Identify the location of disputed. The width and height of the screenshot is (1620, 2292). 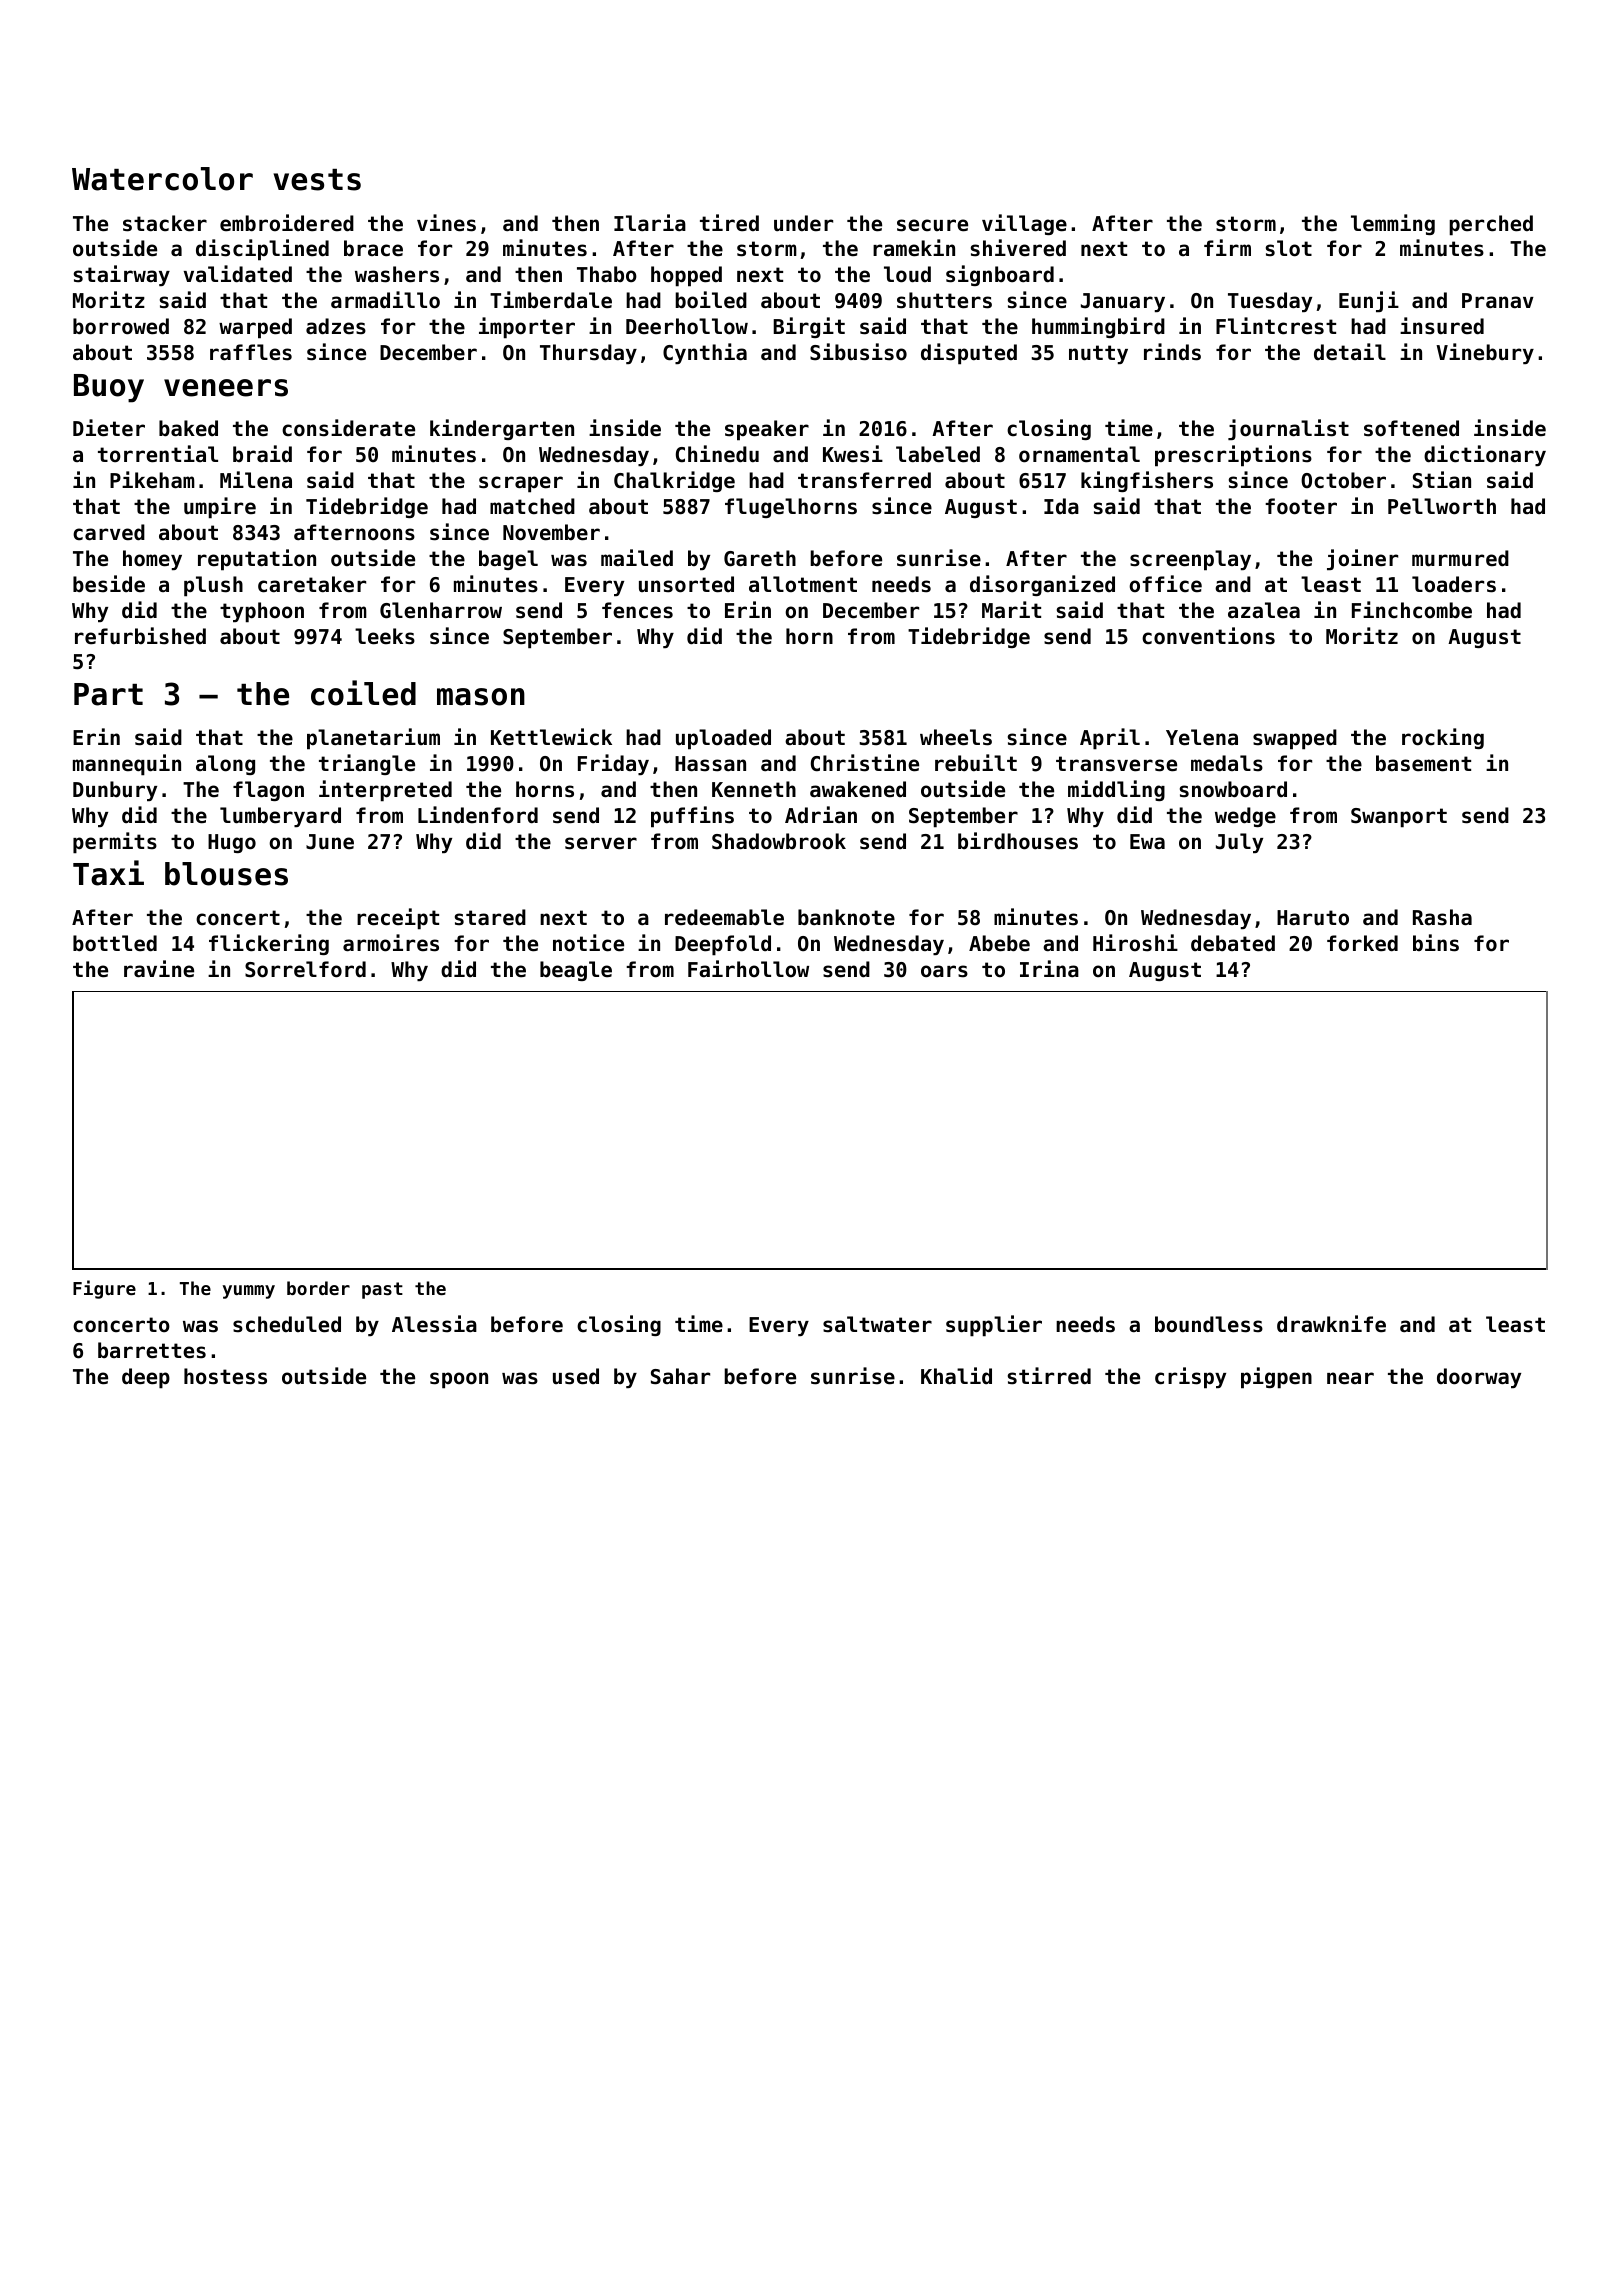
(969, 354).
